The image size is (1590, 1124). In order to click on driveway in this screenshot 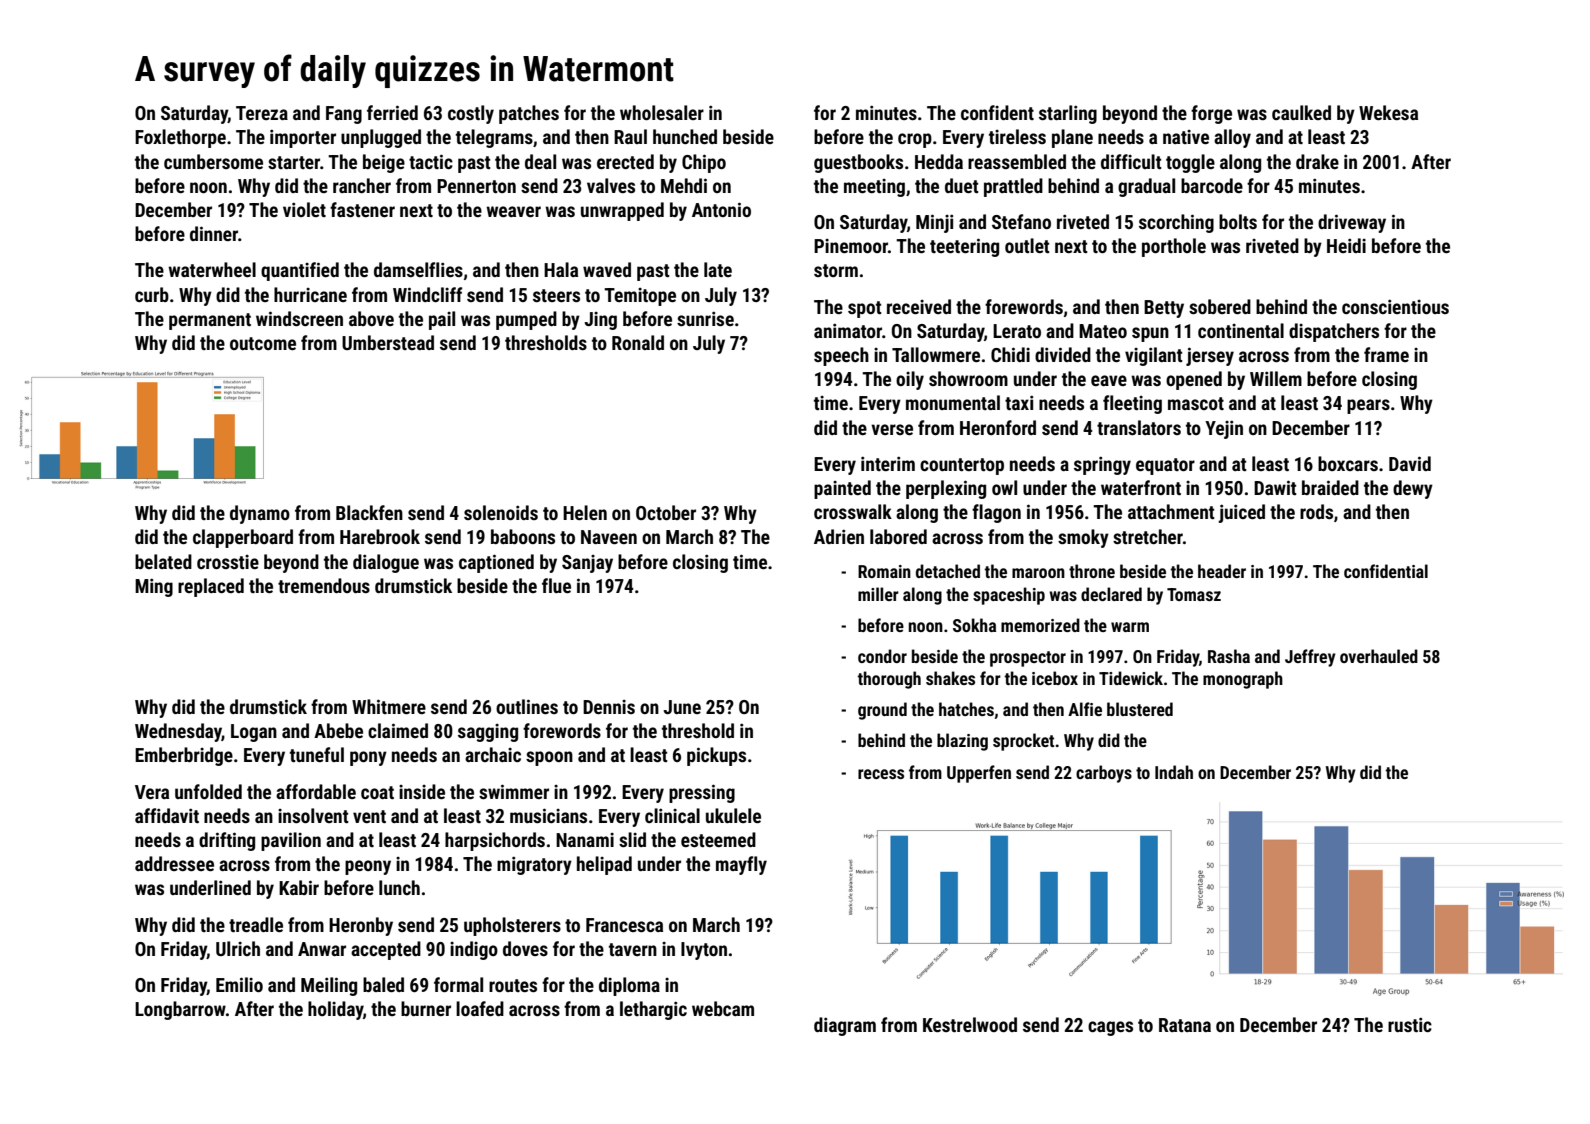, I will do `click(1352, 223)`.
